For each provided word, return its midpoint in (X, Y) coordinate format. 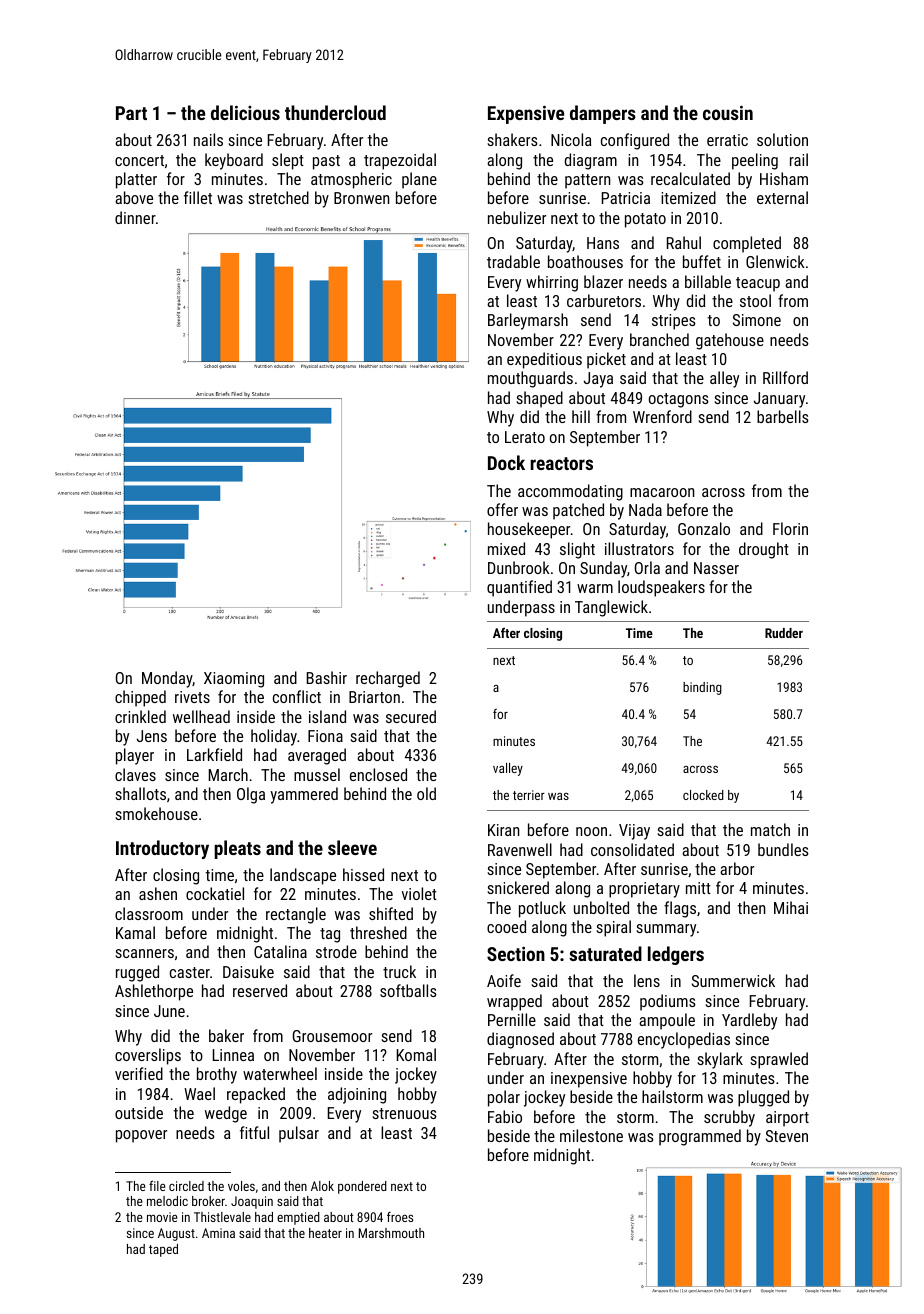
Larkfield (214, 754)
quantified (519, 588)
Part (131, 113)
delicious (245, 112)
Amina (218, 1233)
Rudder (784, 633)
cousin (728, 112)
